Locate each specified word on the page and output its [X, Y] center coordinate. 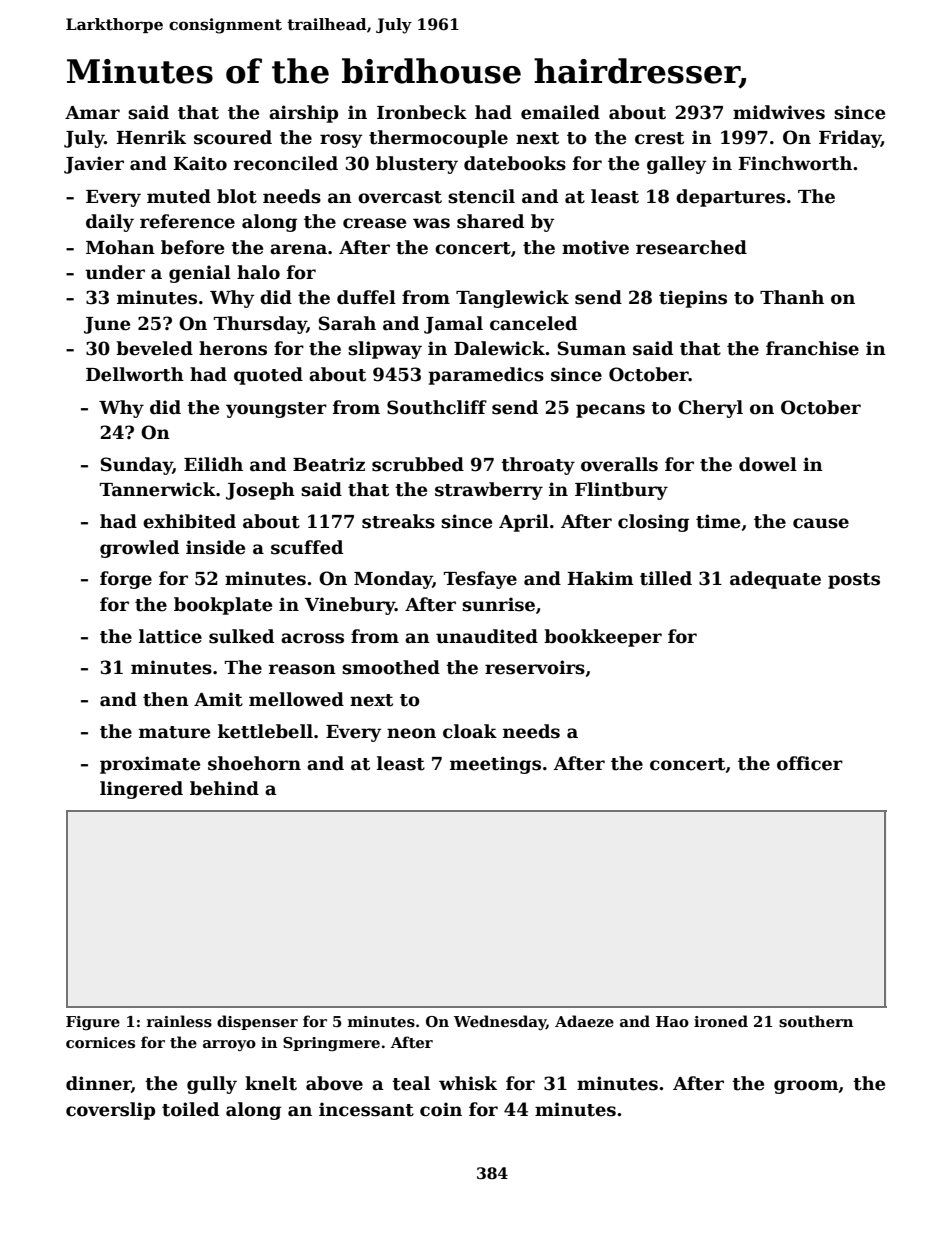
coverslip [110, 1111]
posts [854, 581]
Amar [92, 113]
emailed [560, 112]
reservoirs [535, 667]
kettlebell [265, 731]
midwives [779, 112]
